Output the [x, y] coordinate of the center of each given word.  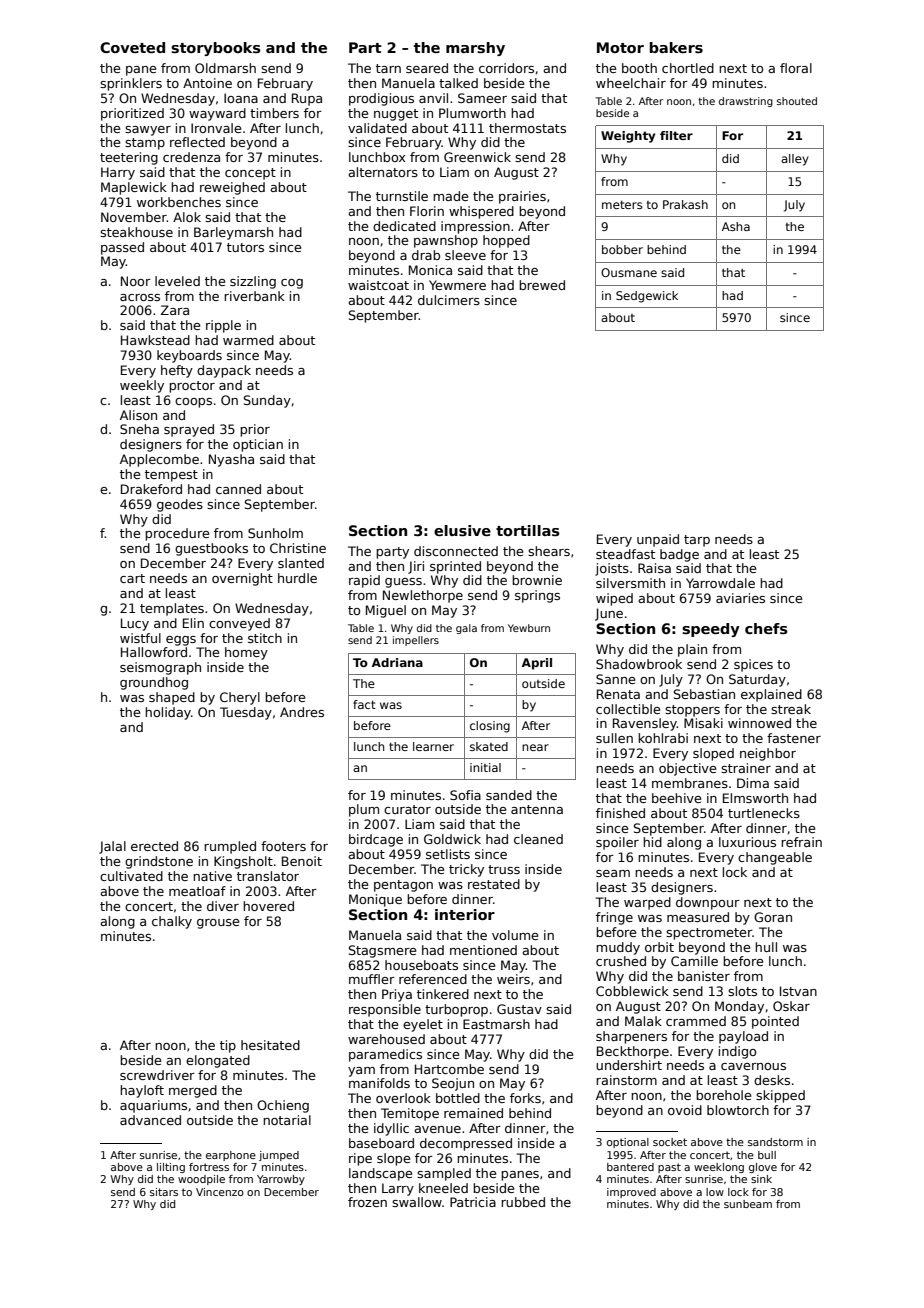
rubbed [523, 1202]
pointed [775, 1022]
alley [795, 160]
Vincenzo [220, 1192]
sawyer [148, 131]
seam [613, 873]
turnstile [402, 196]
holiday [168, 713]
